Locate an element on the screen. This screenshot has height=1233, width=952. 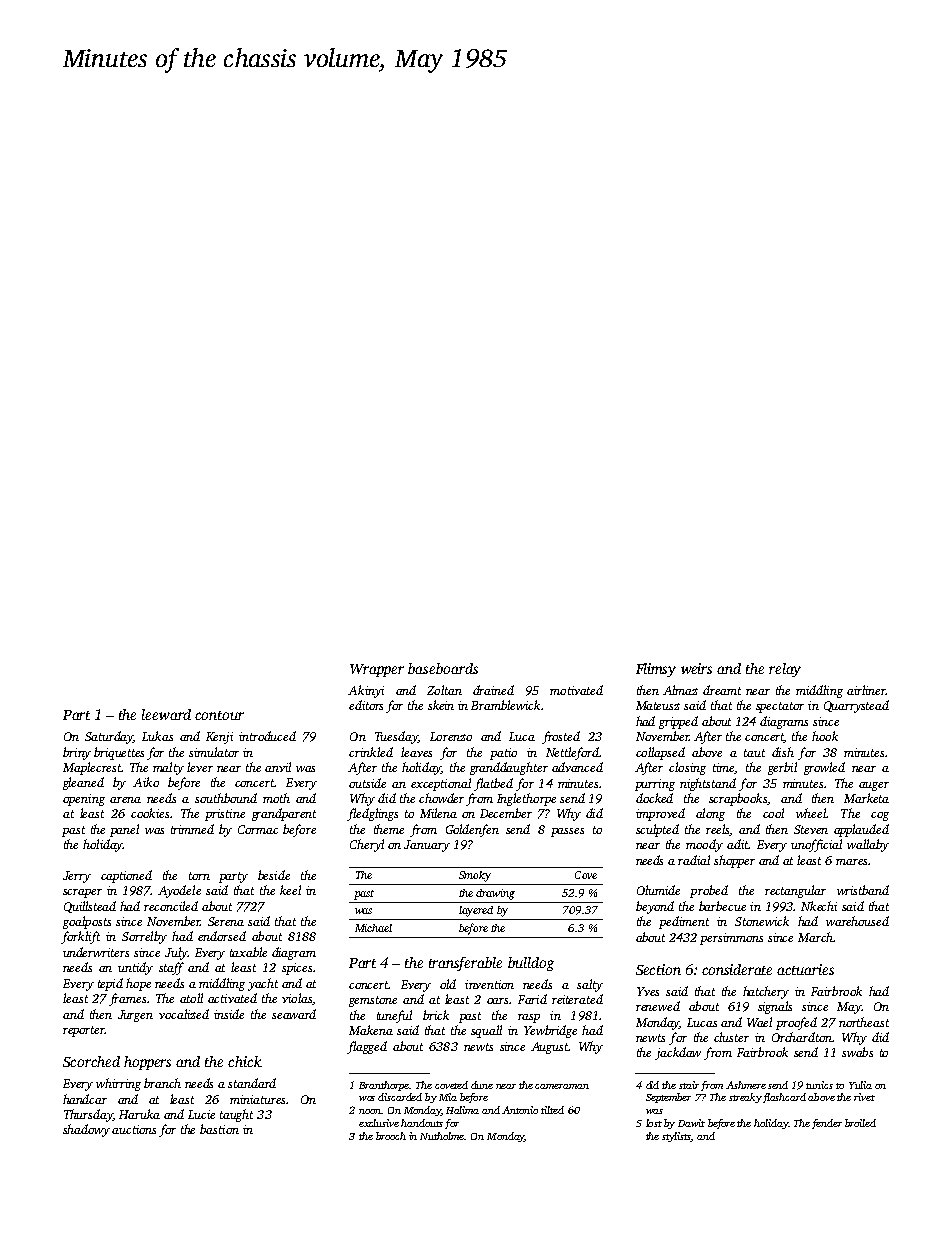
tilted is located at coordinates (552, 1110).
